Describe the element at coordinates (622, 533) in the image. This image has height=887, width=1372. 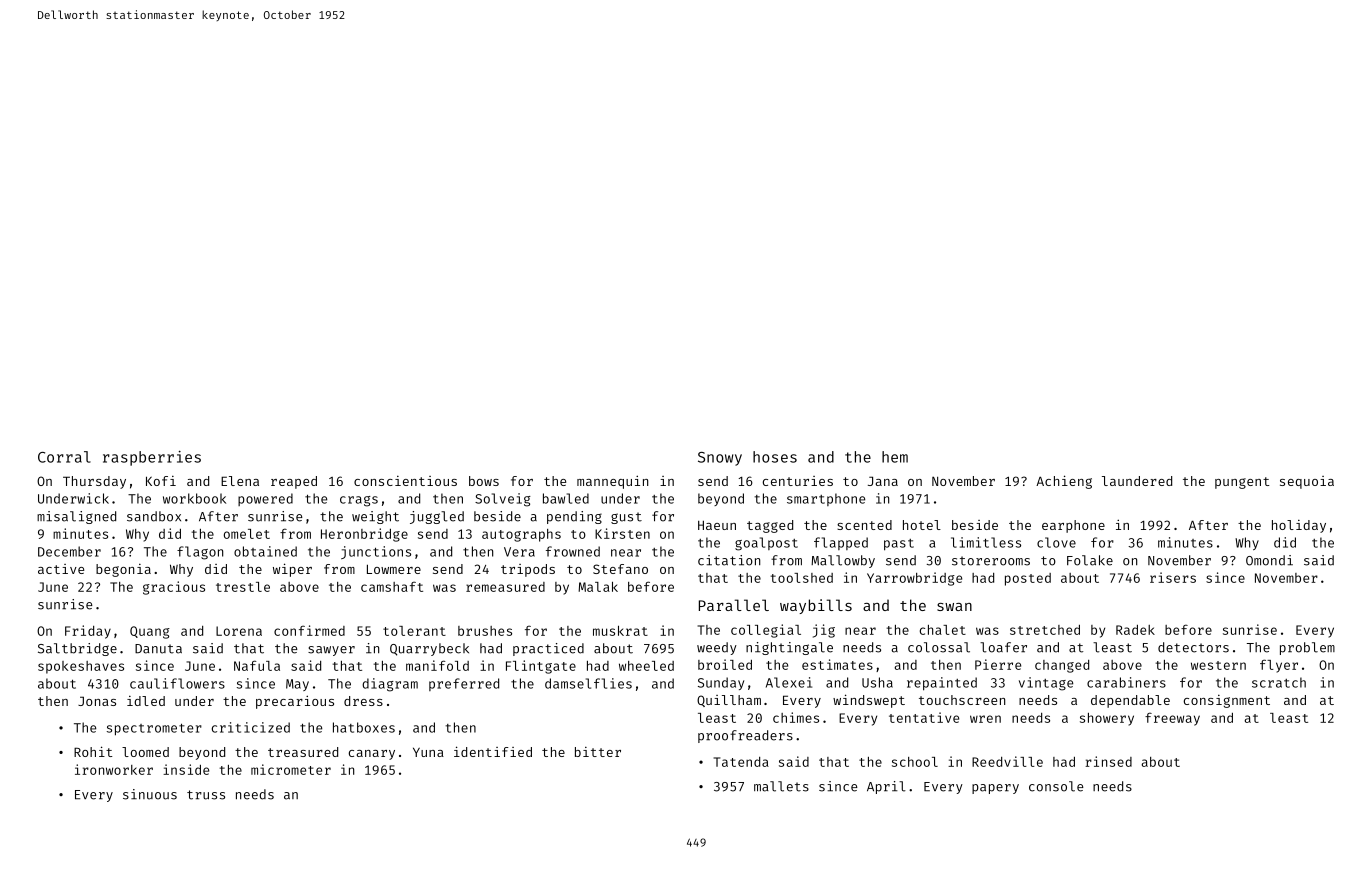
I see `Kirsten` at that location.
